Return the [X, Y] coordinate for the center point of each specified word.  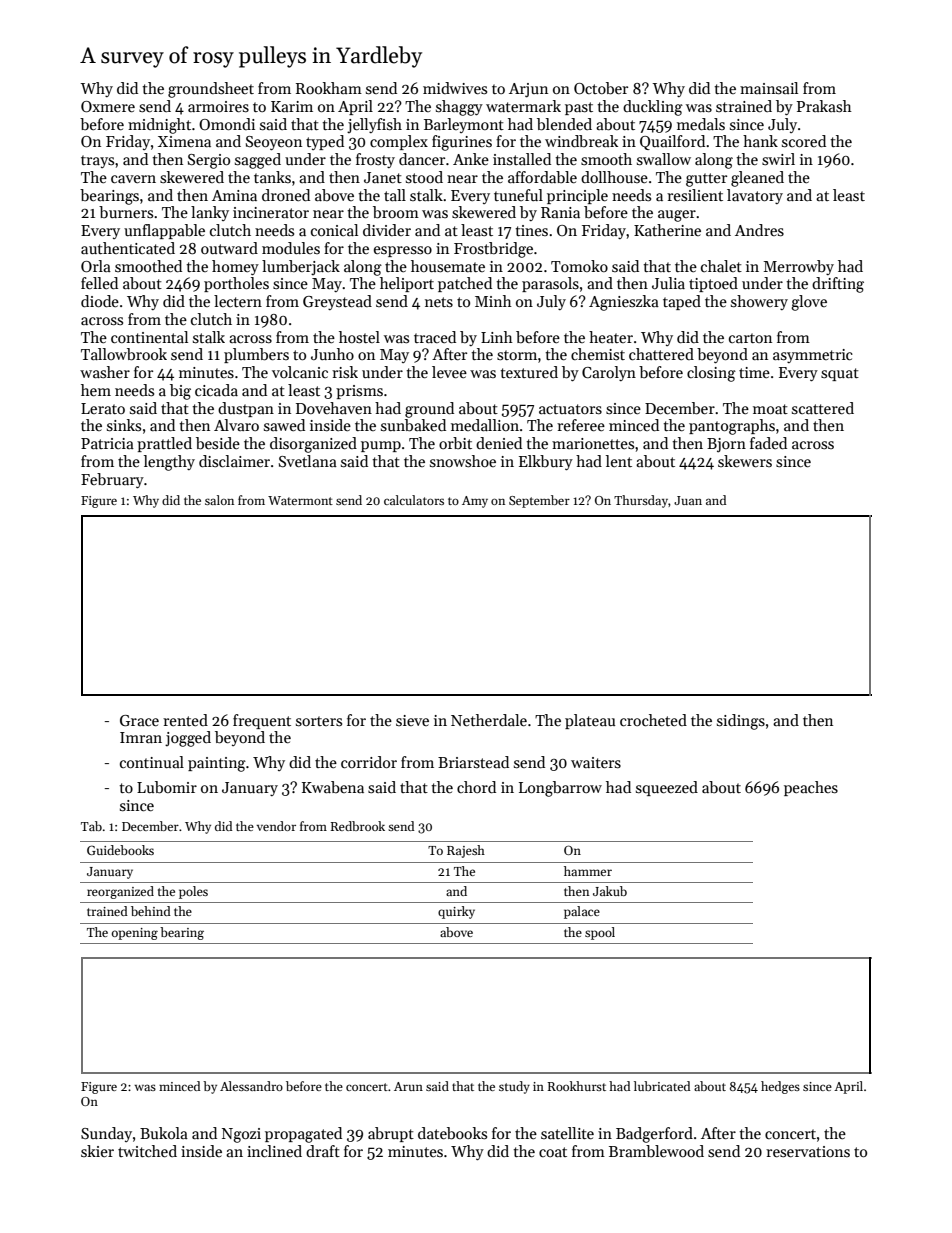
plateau [590, 721]
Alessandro [251, 1086]
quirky [456, 912]
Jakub [610, 891]
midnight [159, 126]
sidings [741, 722]
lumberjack [301, 267]
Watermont [300, 500]
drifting [838, 285]
